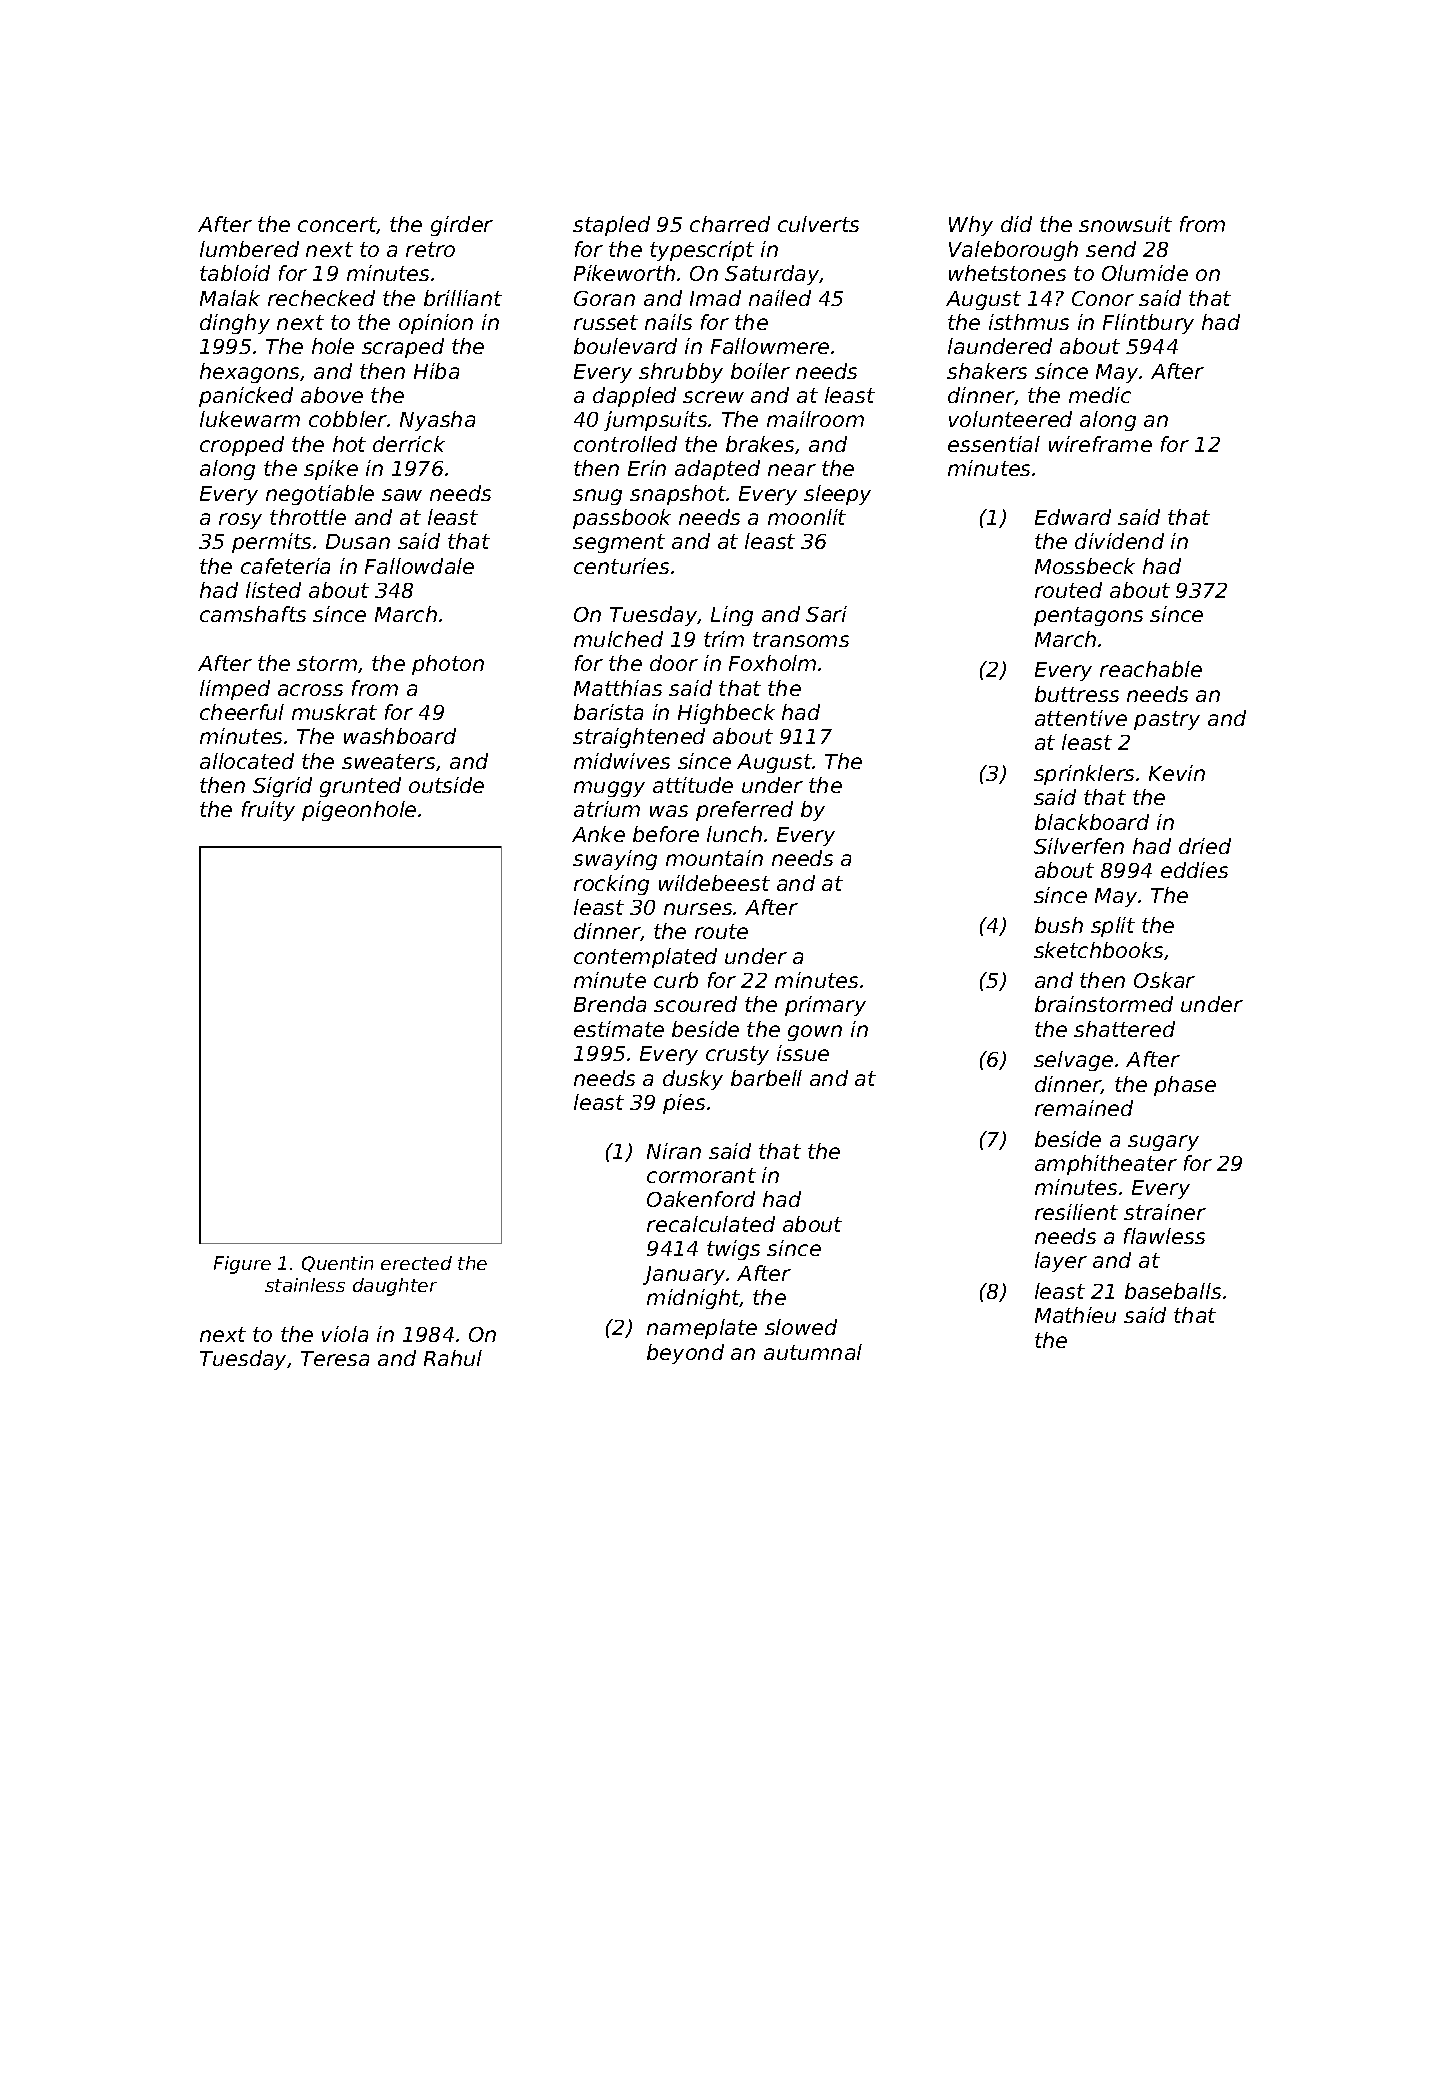 The height and width of the screenshot is (2100, 1450). Describe the element at coordinates (242, 446) in the screenshot. I see `cropped` at that location.
